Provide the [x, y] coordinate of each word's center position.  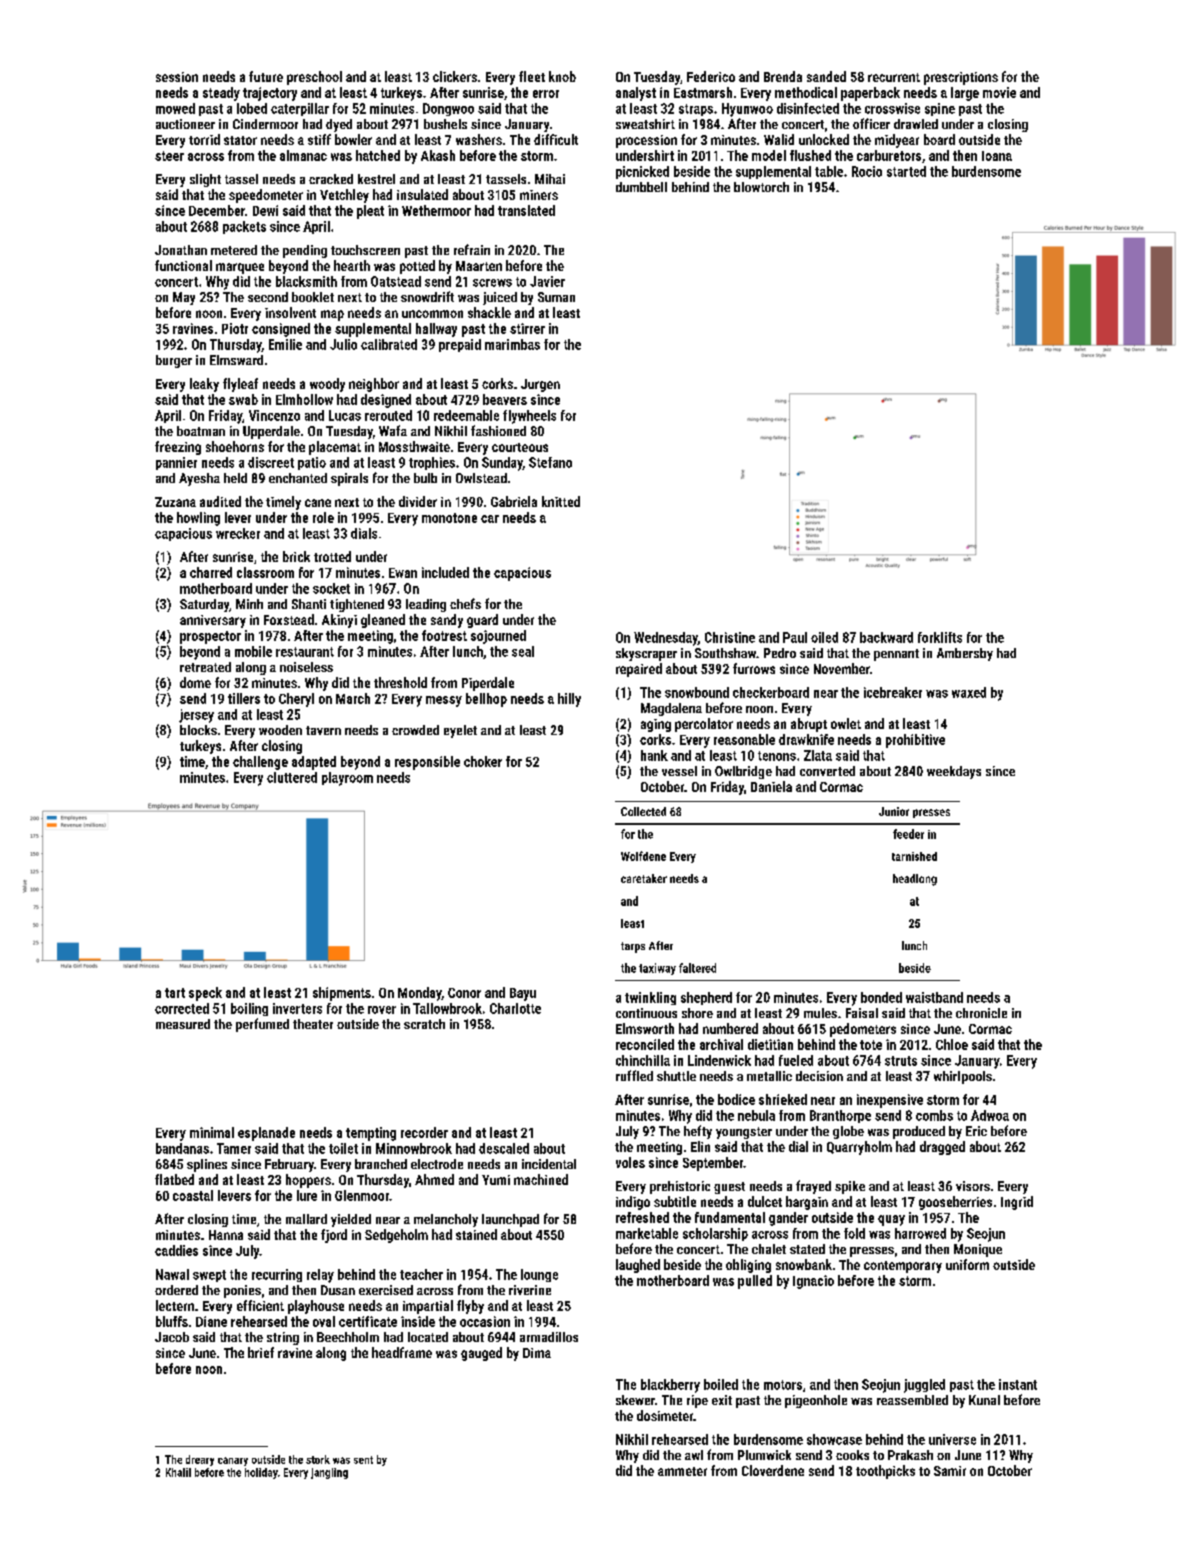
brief [261, 1352]
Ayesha [199, 479]
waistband [934, 997]
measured [183, 1024]
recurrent [894, 77]
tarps [633, 947]
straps [696, 110]
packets [244, 227]
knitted [561, 501]
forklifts [940, 637]
